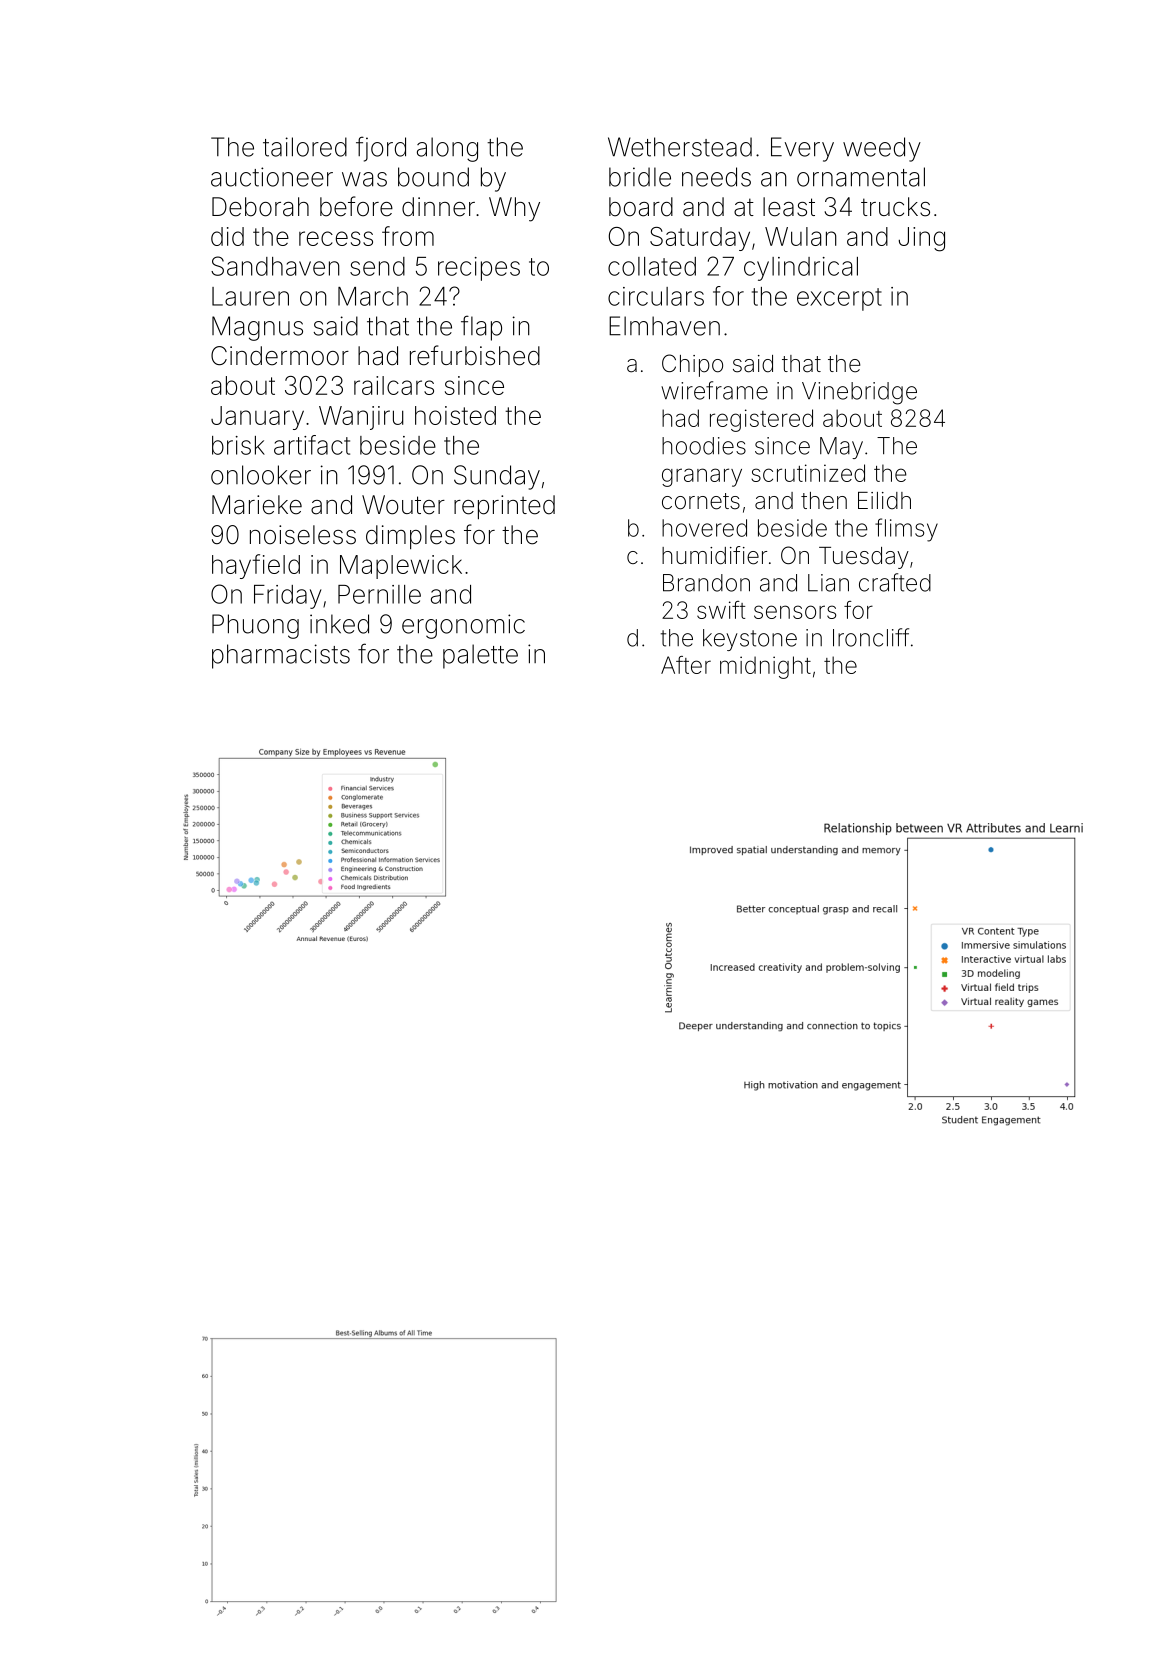  What do you see at coordinates (680, 147) in the screenshot?
I see `Wetherstead` at bounding box center [680, 147].
